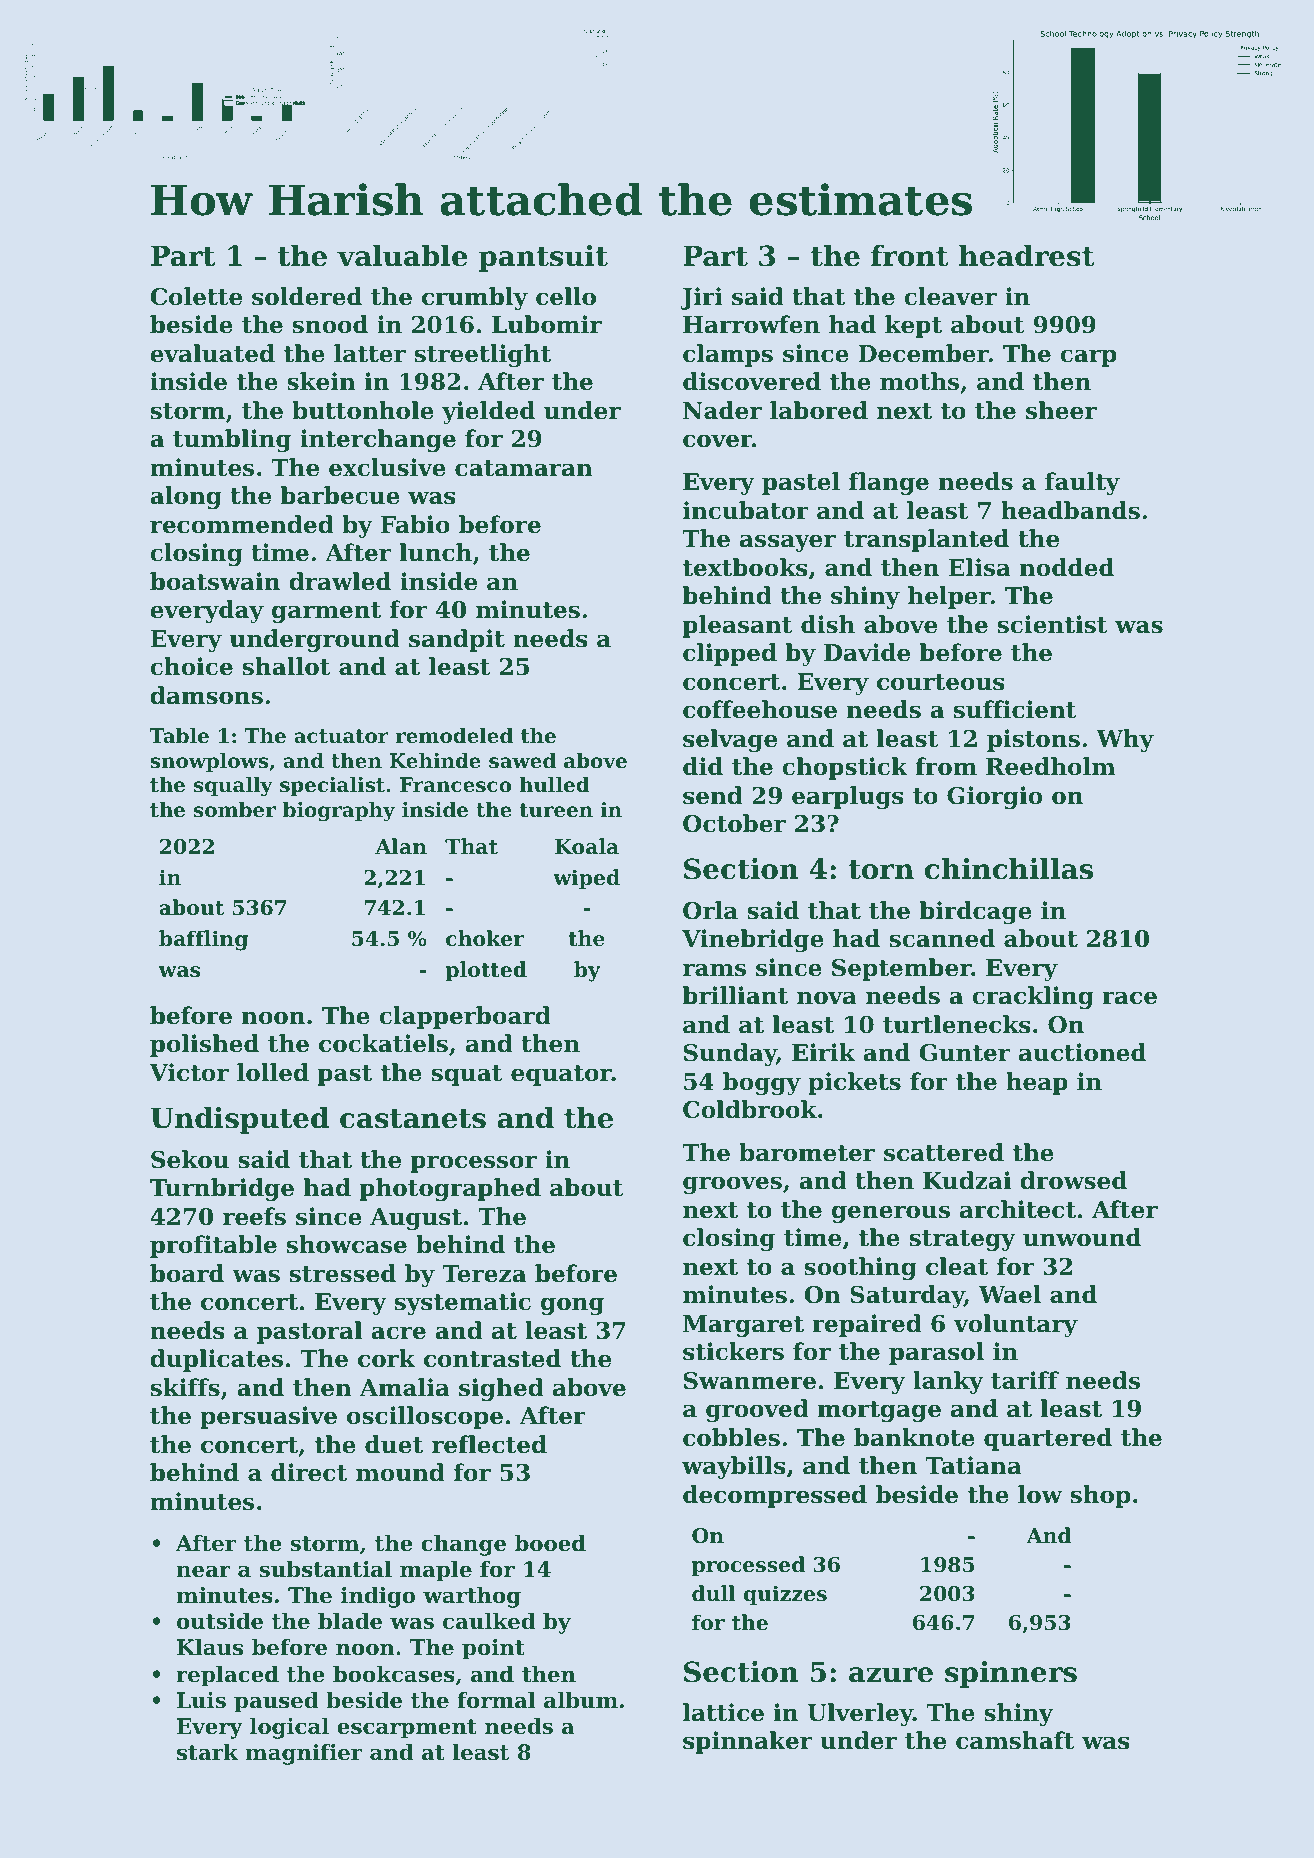  I want to click on squally, so click(233, 787).
